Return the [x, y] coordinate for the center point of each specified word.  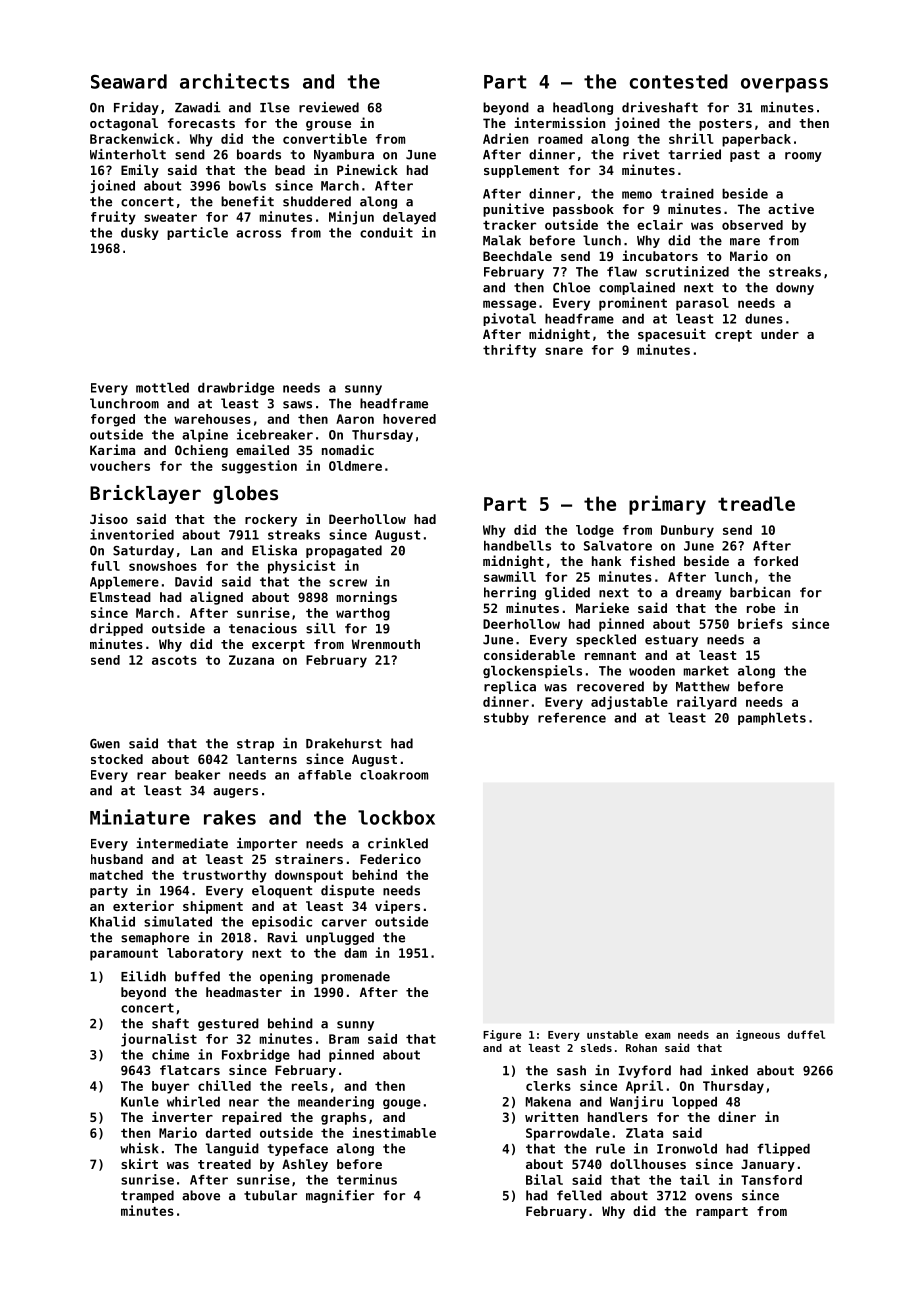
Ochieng [201, 451]
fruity [113, 218]
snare [564, 351]
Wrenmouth [386, 644]
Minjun [351, 218]
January [768, 1165]
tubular [270, 1195]
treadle [756, 503]
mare [745, 242]
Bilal [544, 1179]
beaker [197, 775]
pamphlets [772, 719]
